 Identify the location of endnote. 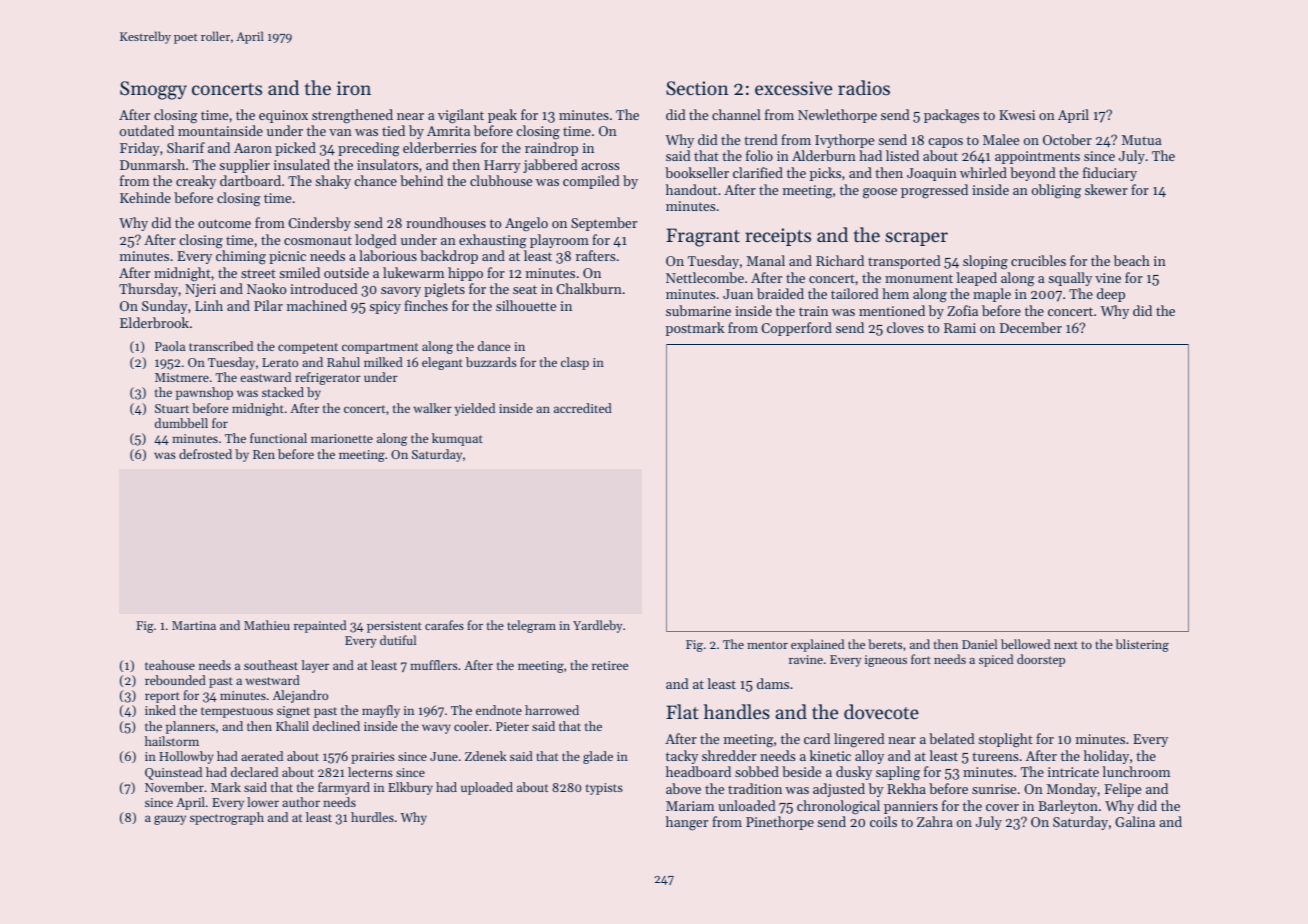
(499, 710).
